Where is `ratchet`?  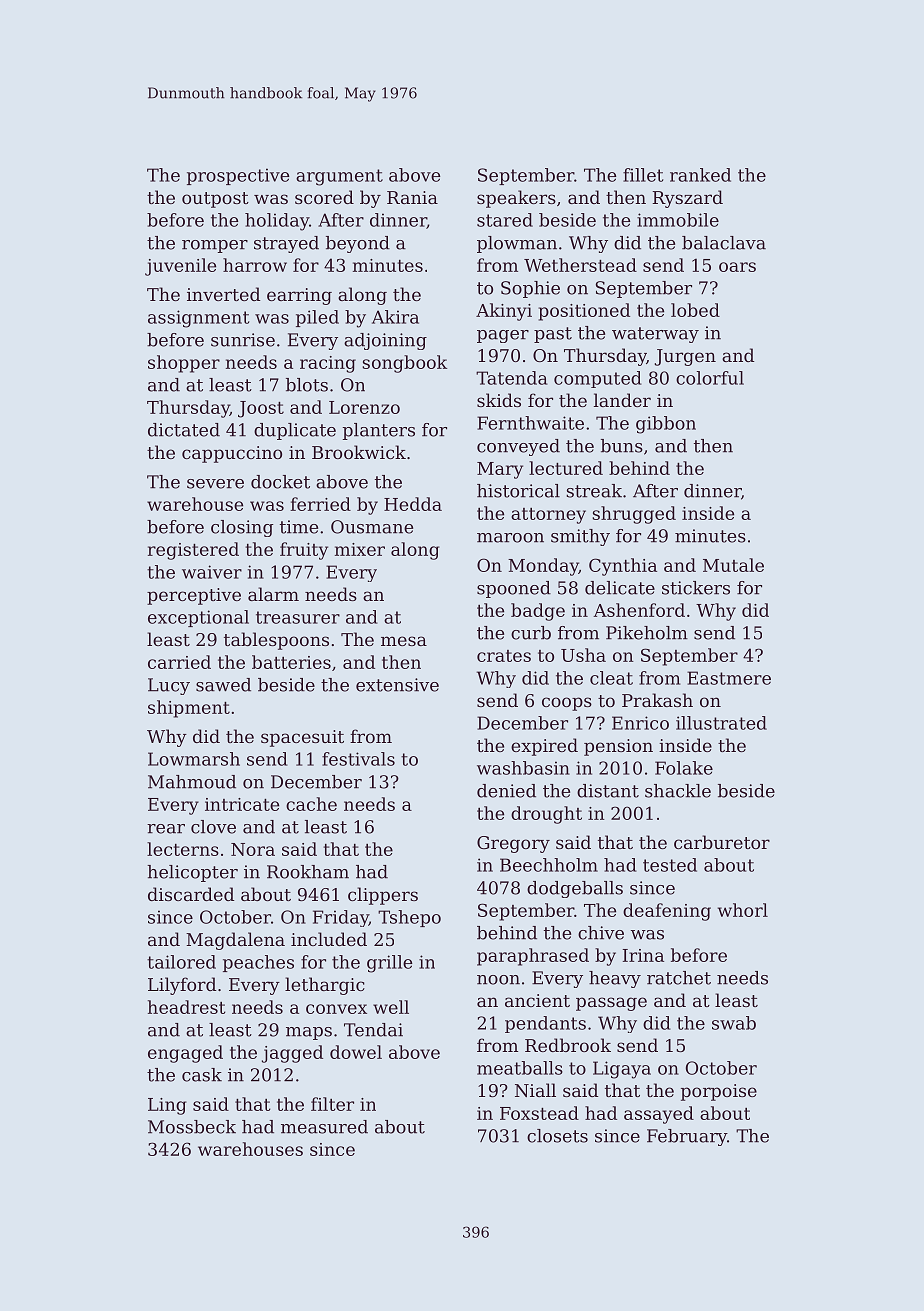 ratchet is located at coordinates (679, 978).
